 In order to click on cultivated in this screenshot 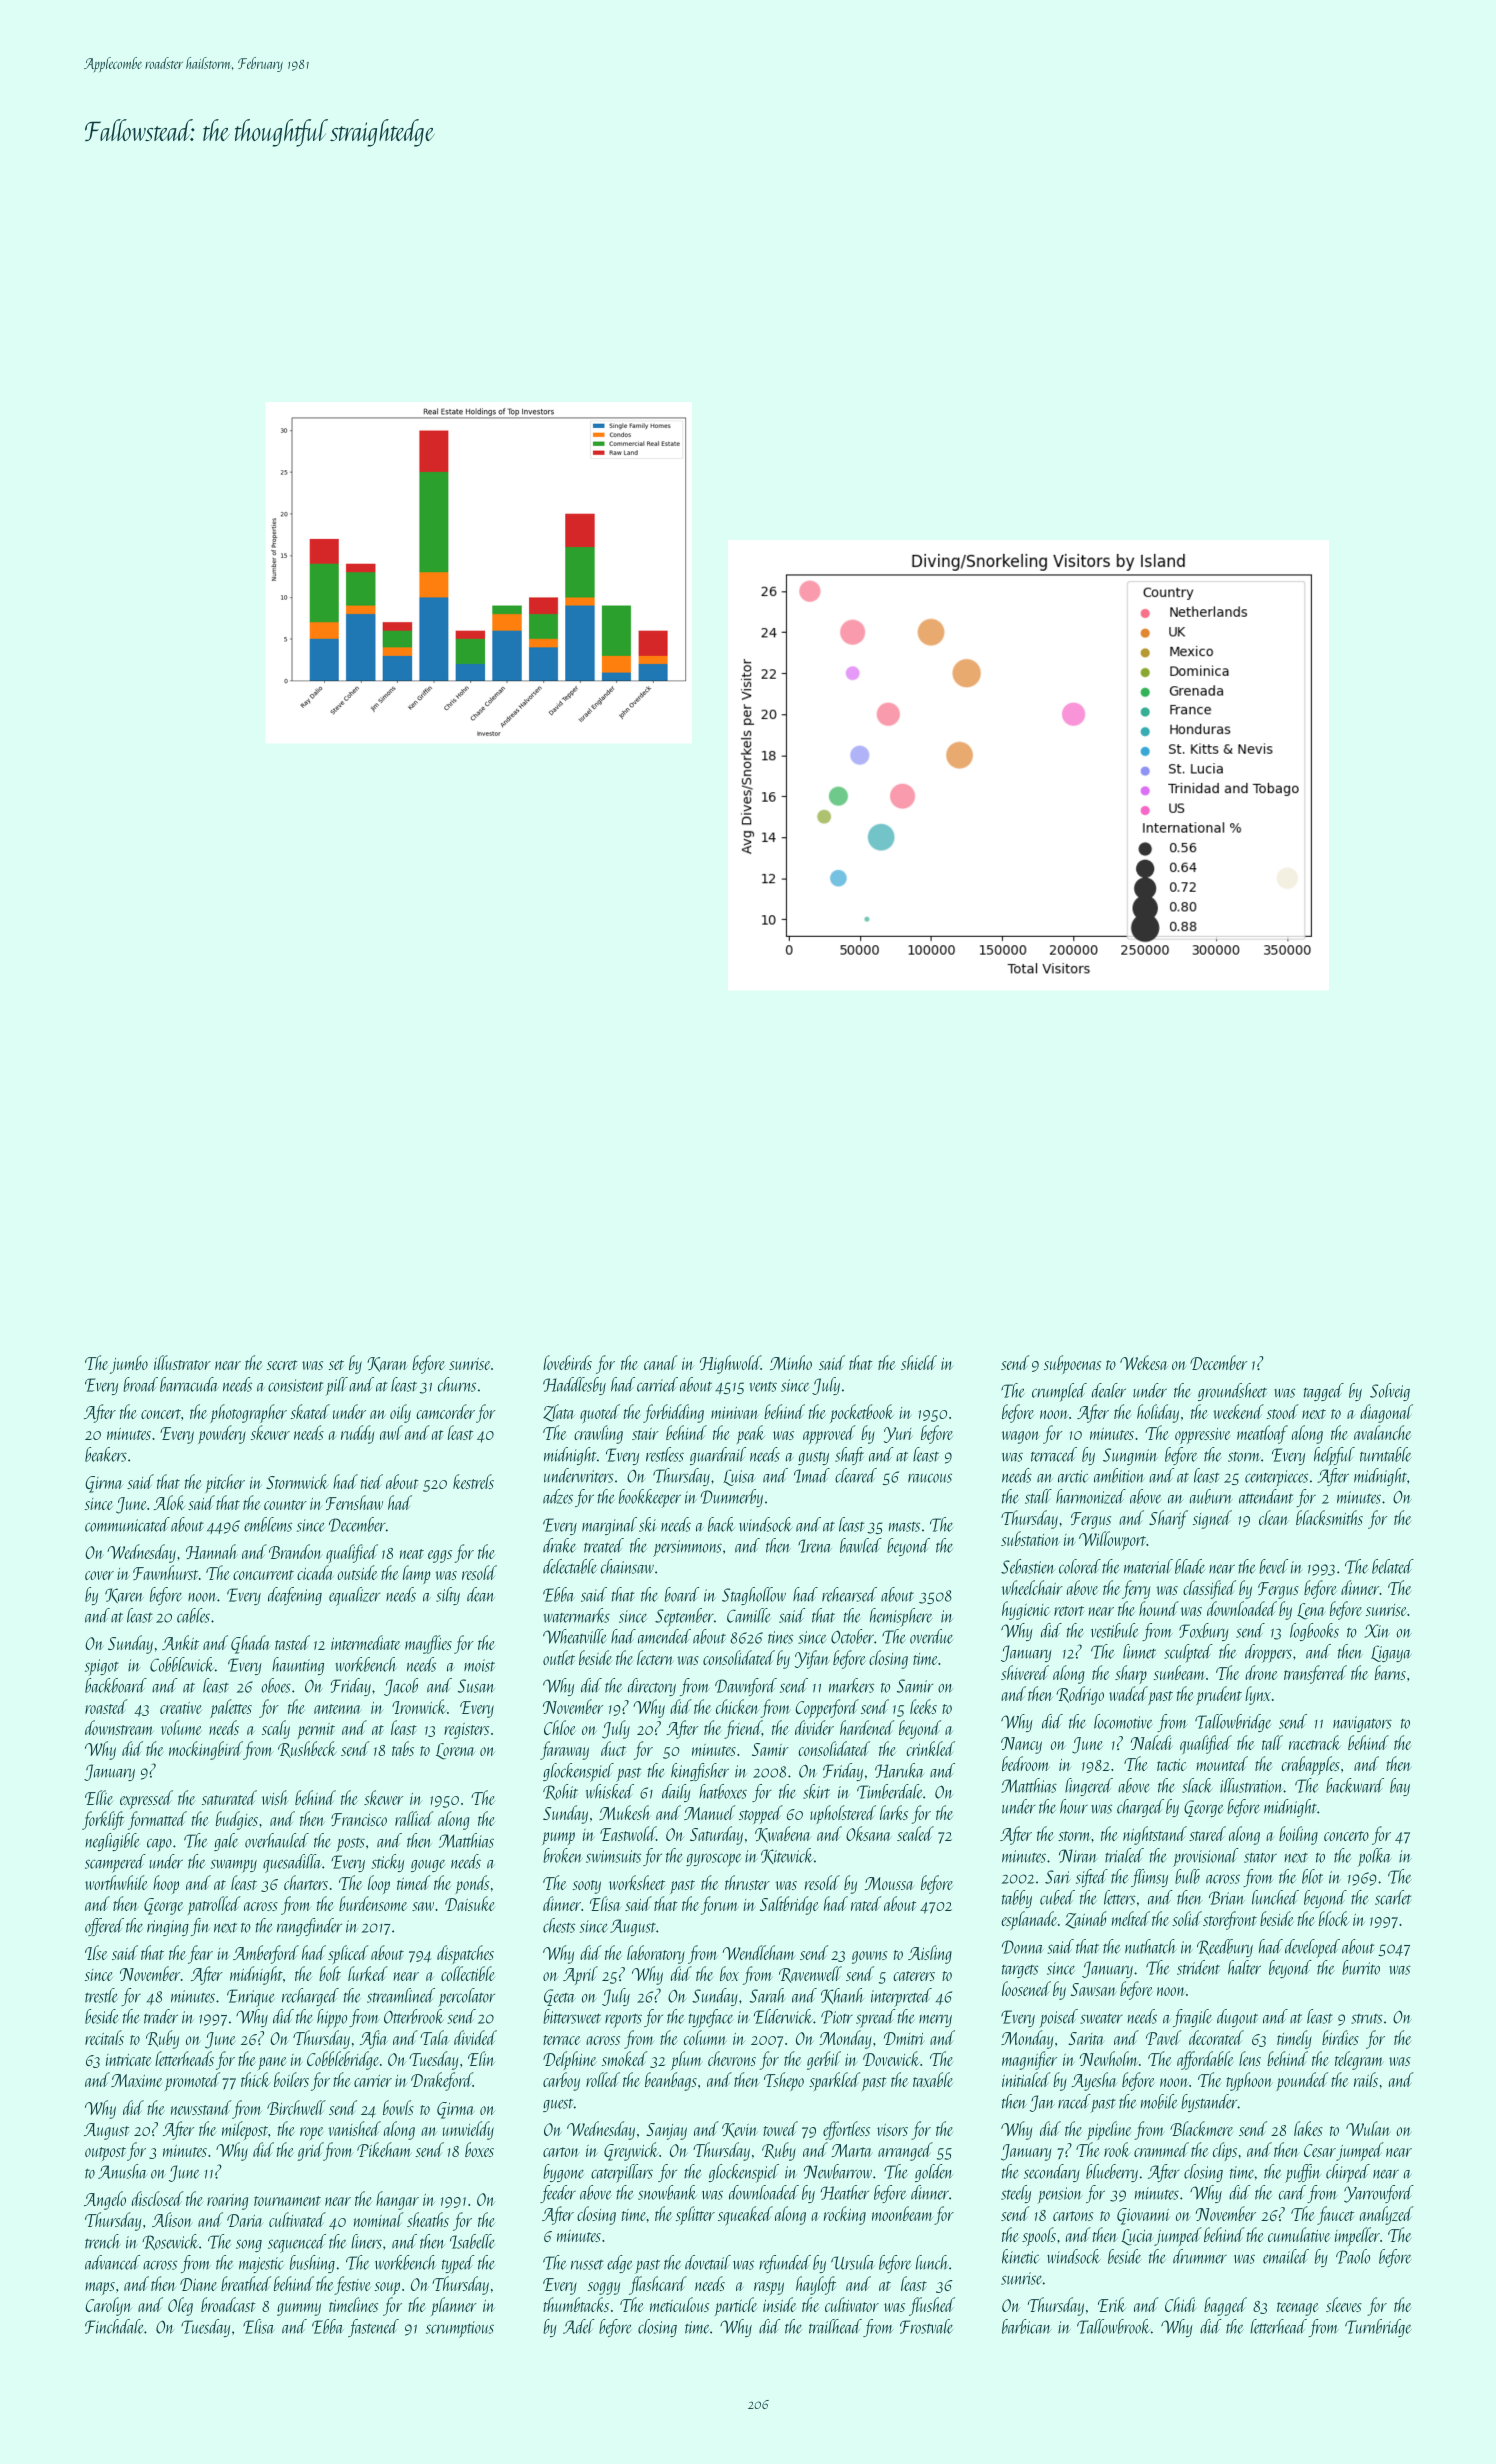, I will do `click(297, 2219)`.
